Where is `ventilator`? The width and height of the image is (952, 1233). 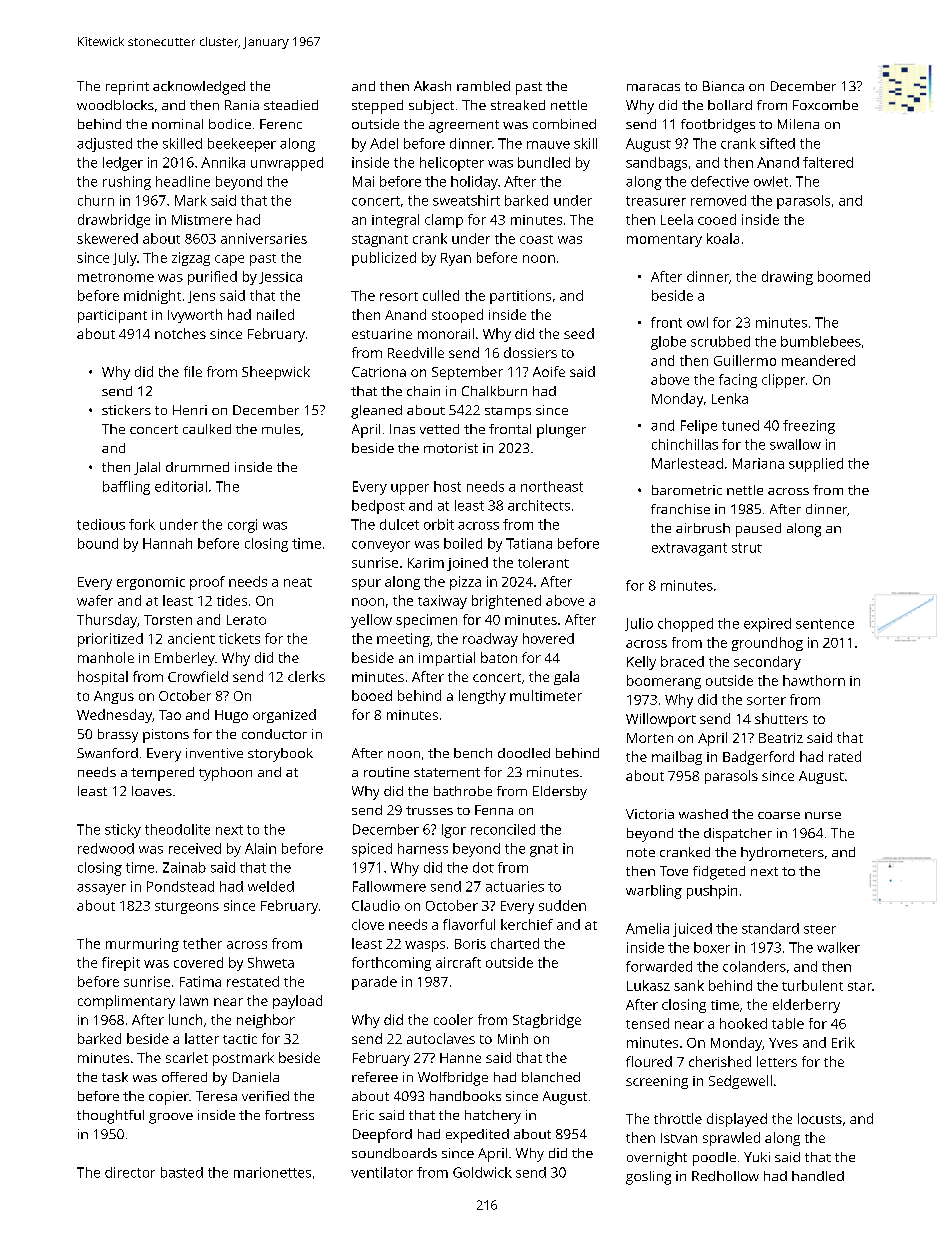 ventilator is located at coordinates (382, 1172).
